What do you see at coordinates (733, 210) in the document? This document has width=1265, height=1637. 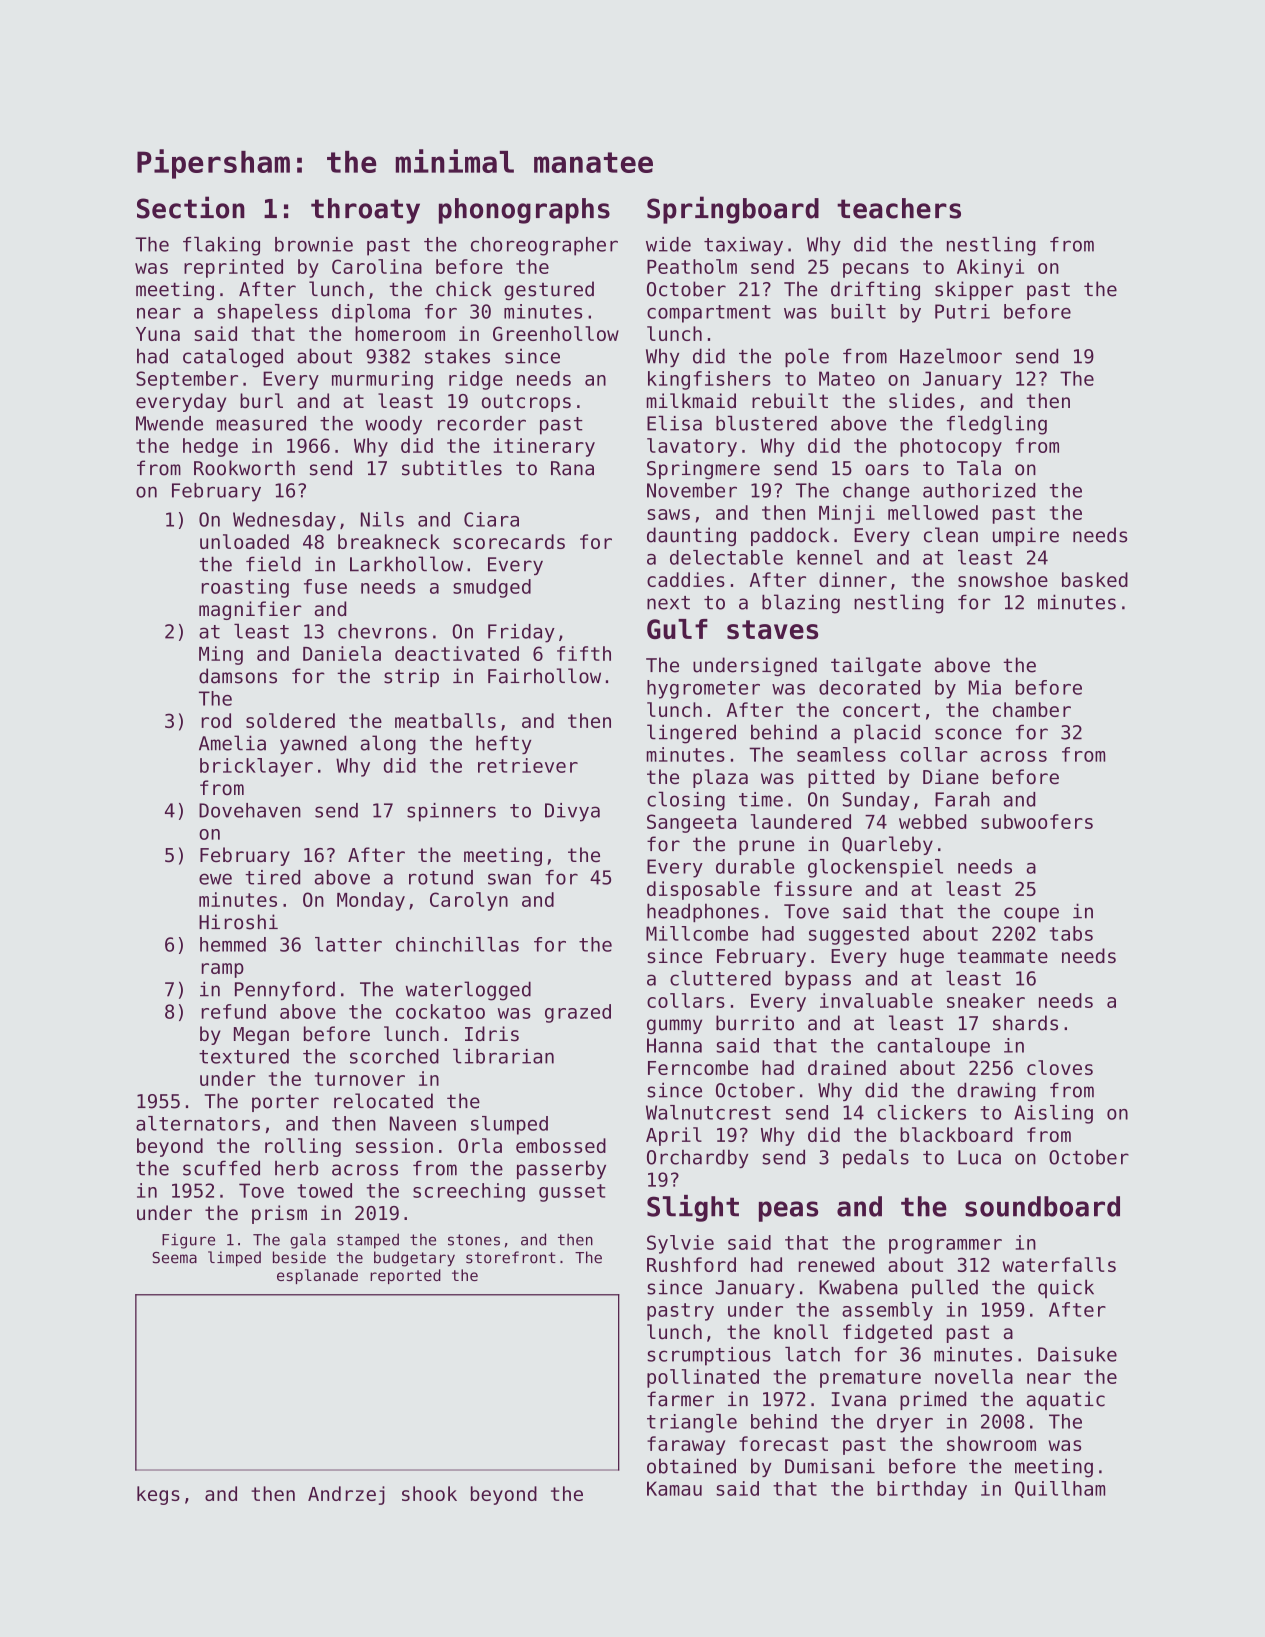 I see `Springboard` at bounding box center [733, 210].
